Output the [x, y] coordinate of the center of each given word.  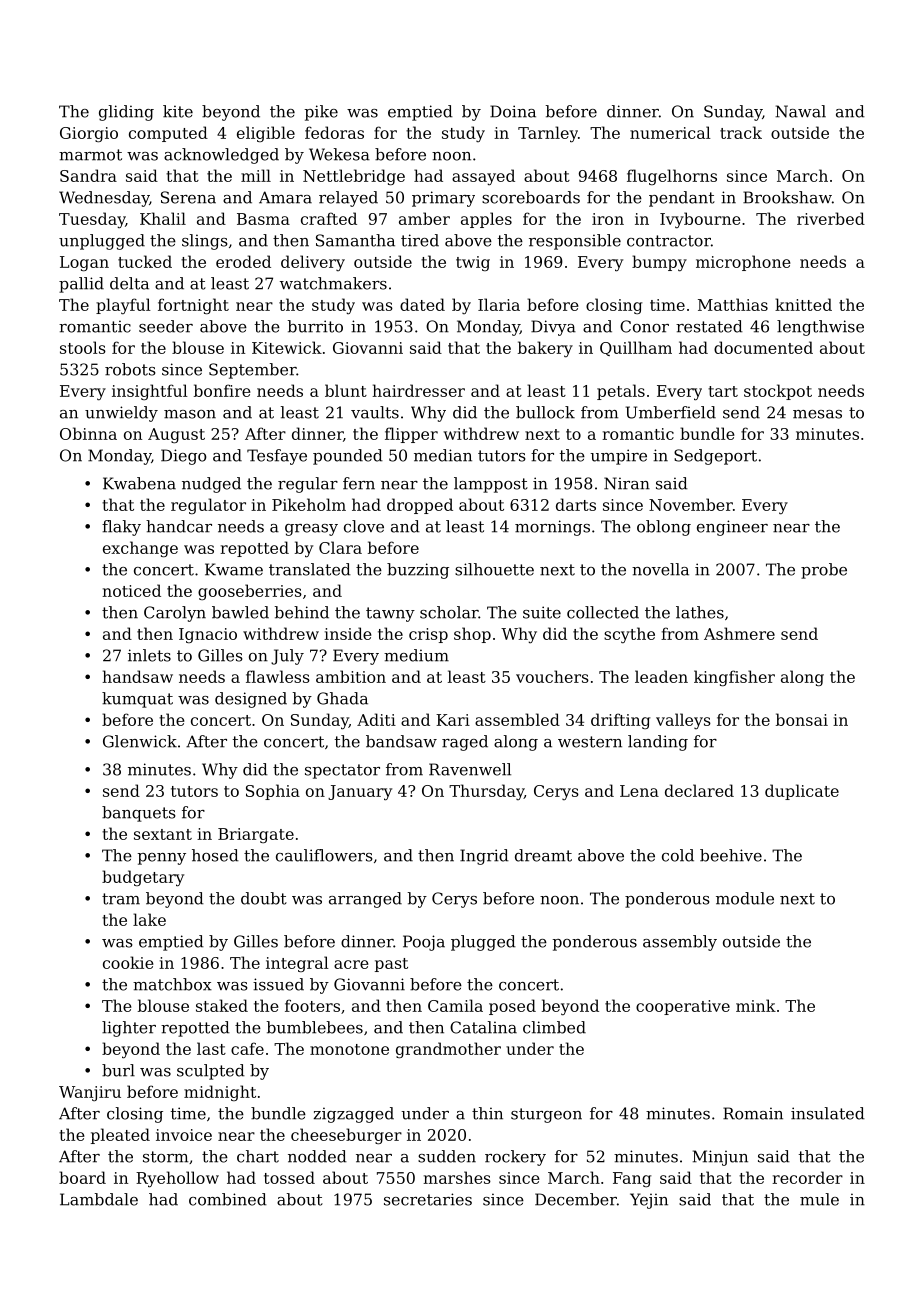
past [391, 965]
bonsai [802, 719]
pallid [81, 285]
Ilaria [499, 304]
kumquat [137, 700]
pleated [120, 1136]
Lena [639, 791]
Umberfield [671, 412]
